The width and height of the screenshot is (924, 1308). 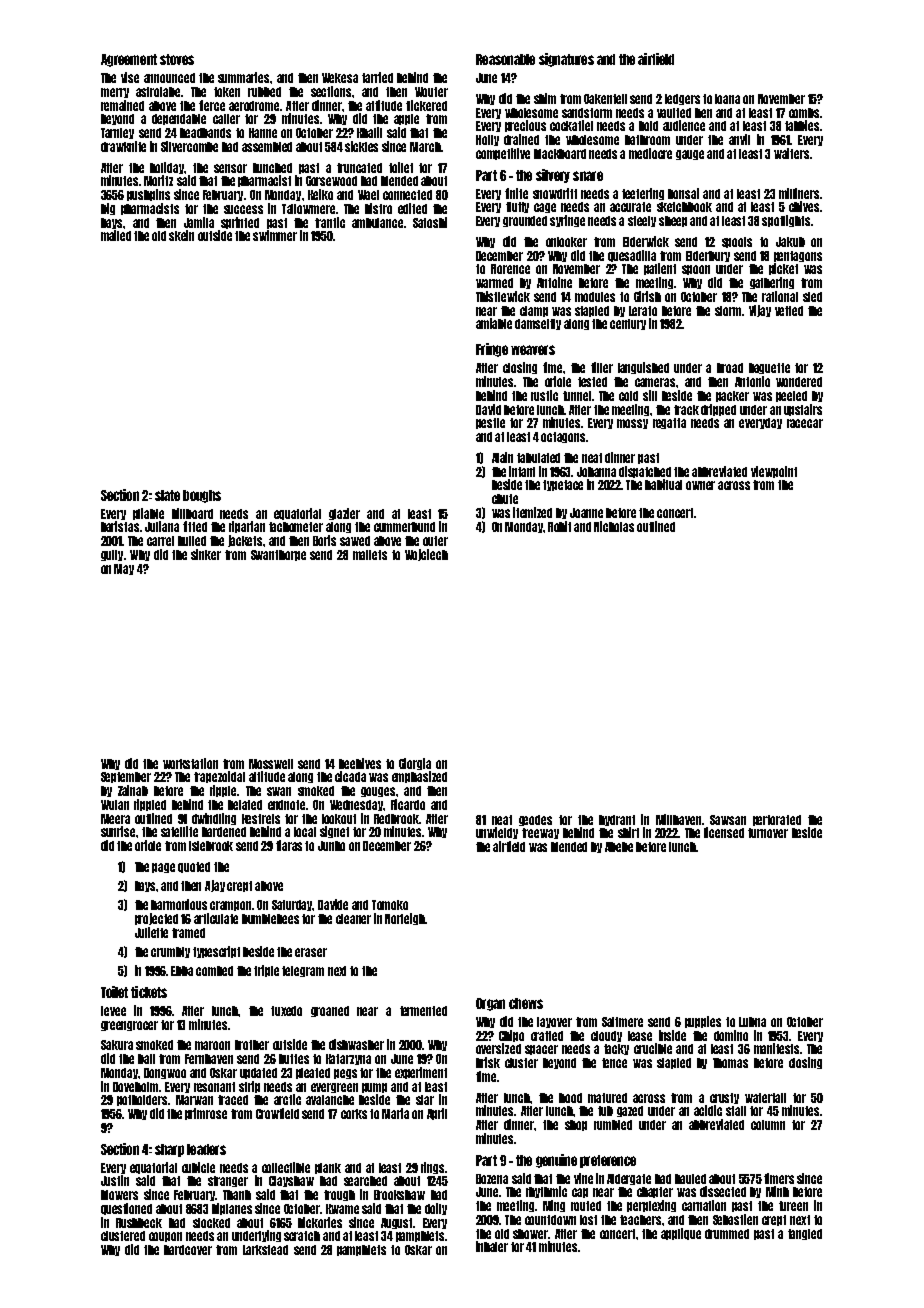 What do you see at coordinates (198, 1167) in the screenshot?
I see `cubicle` at bounding box center [198, 1167].
